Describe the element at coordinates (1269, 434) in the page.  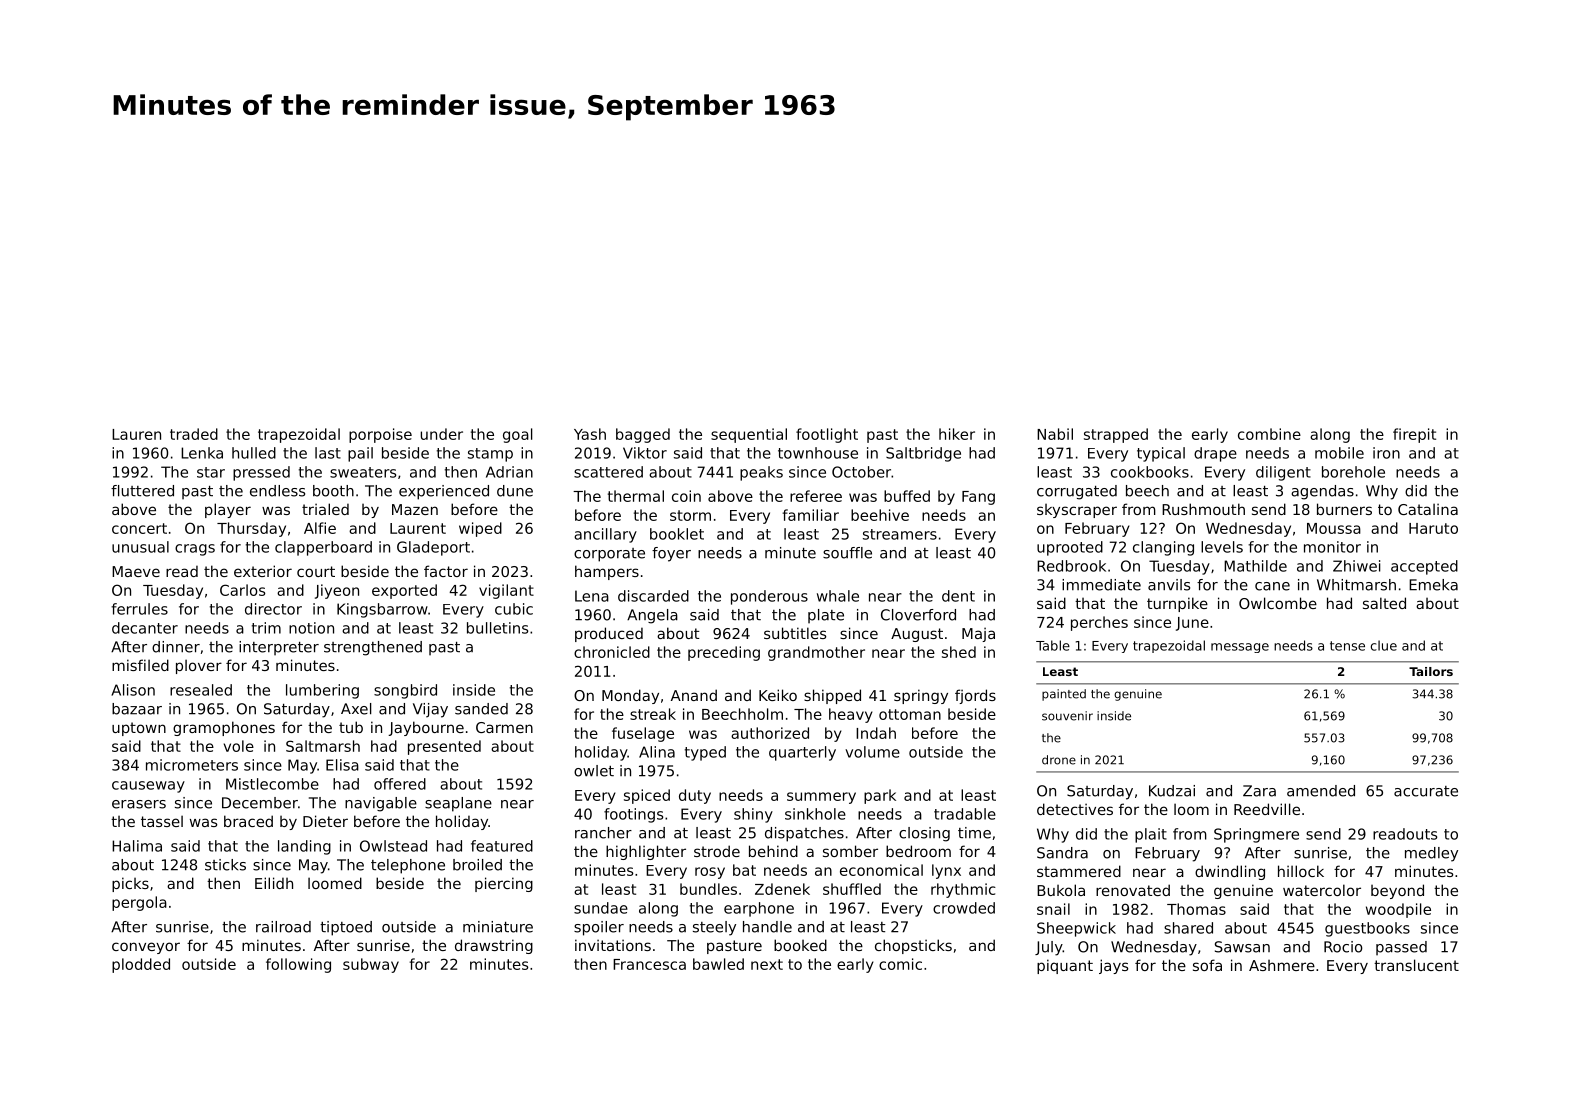
I see `combine` at that location.
